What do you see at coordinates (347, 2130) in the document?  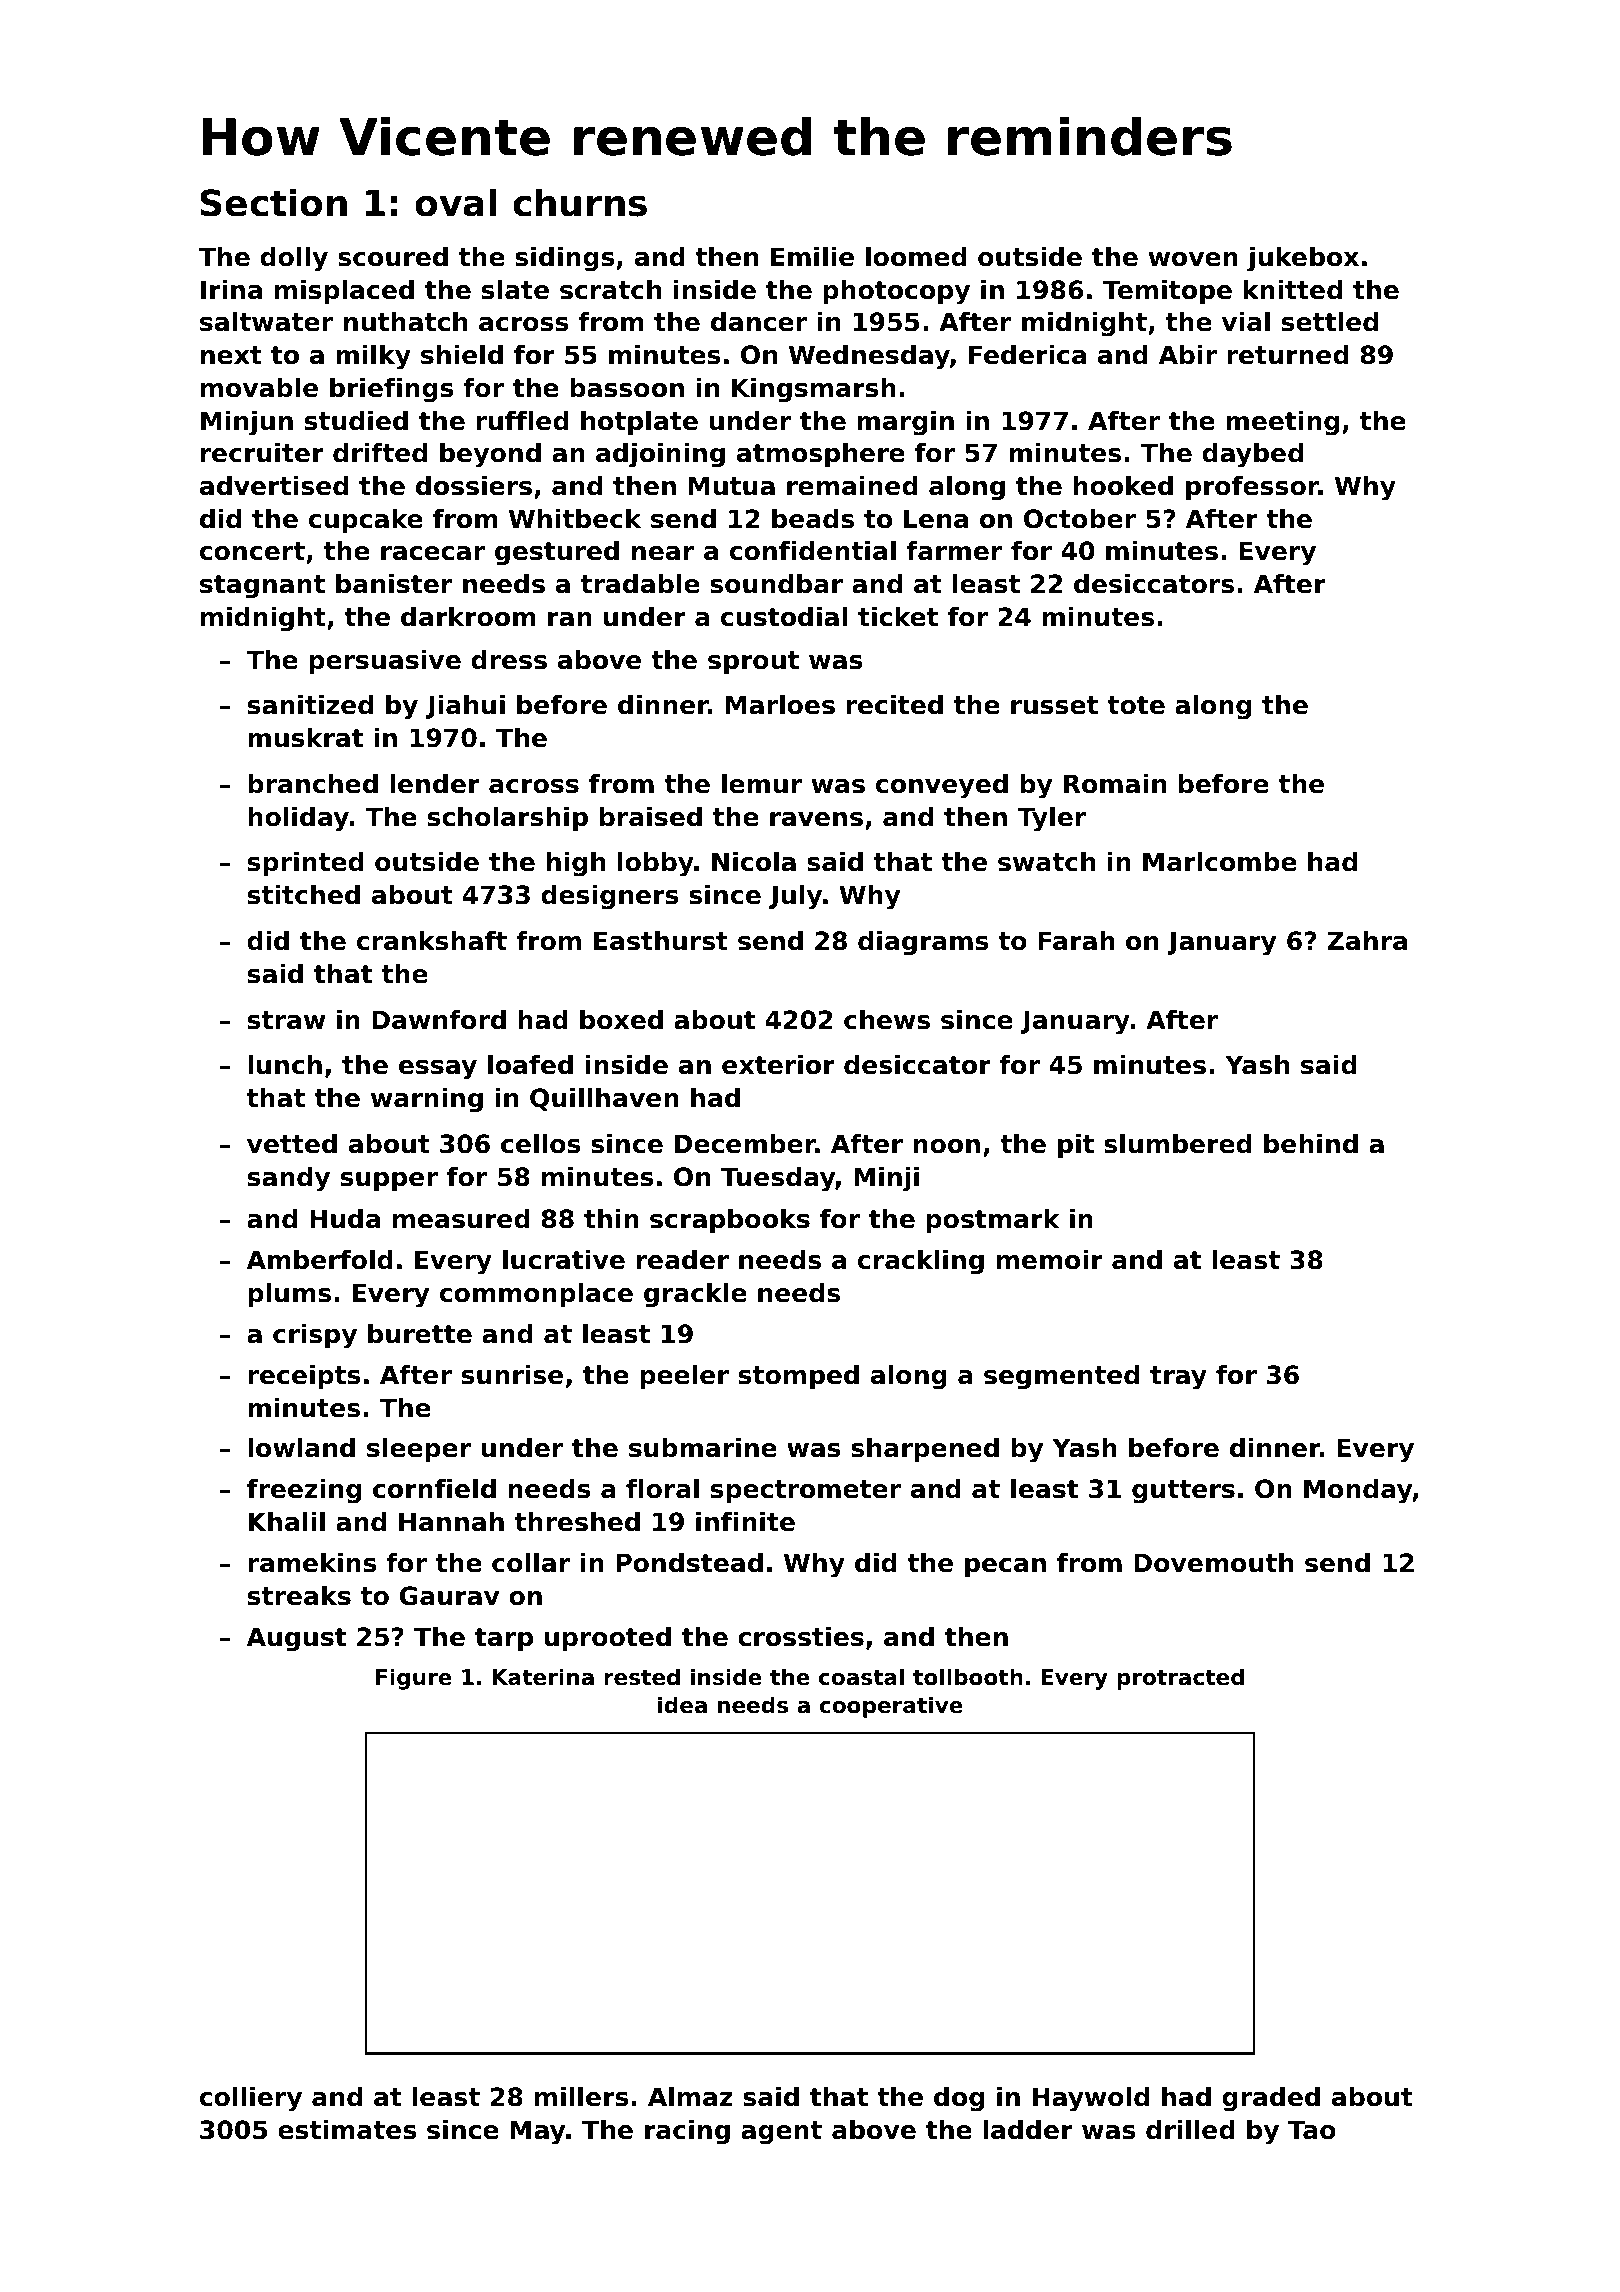 I see `estimates` at bounding box center [347, 2130].
